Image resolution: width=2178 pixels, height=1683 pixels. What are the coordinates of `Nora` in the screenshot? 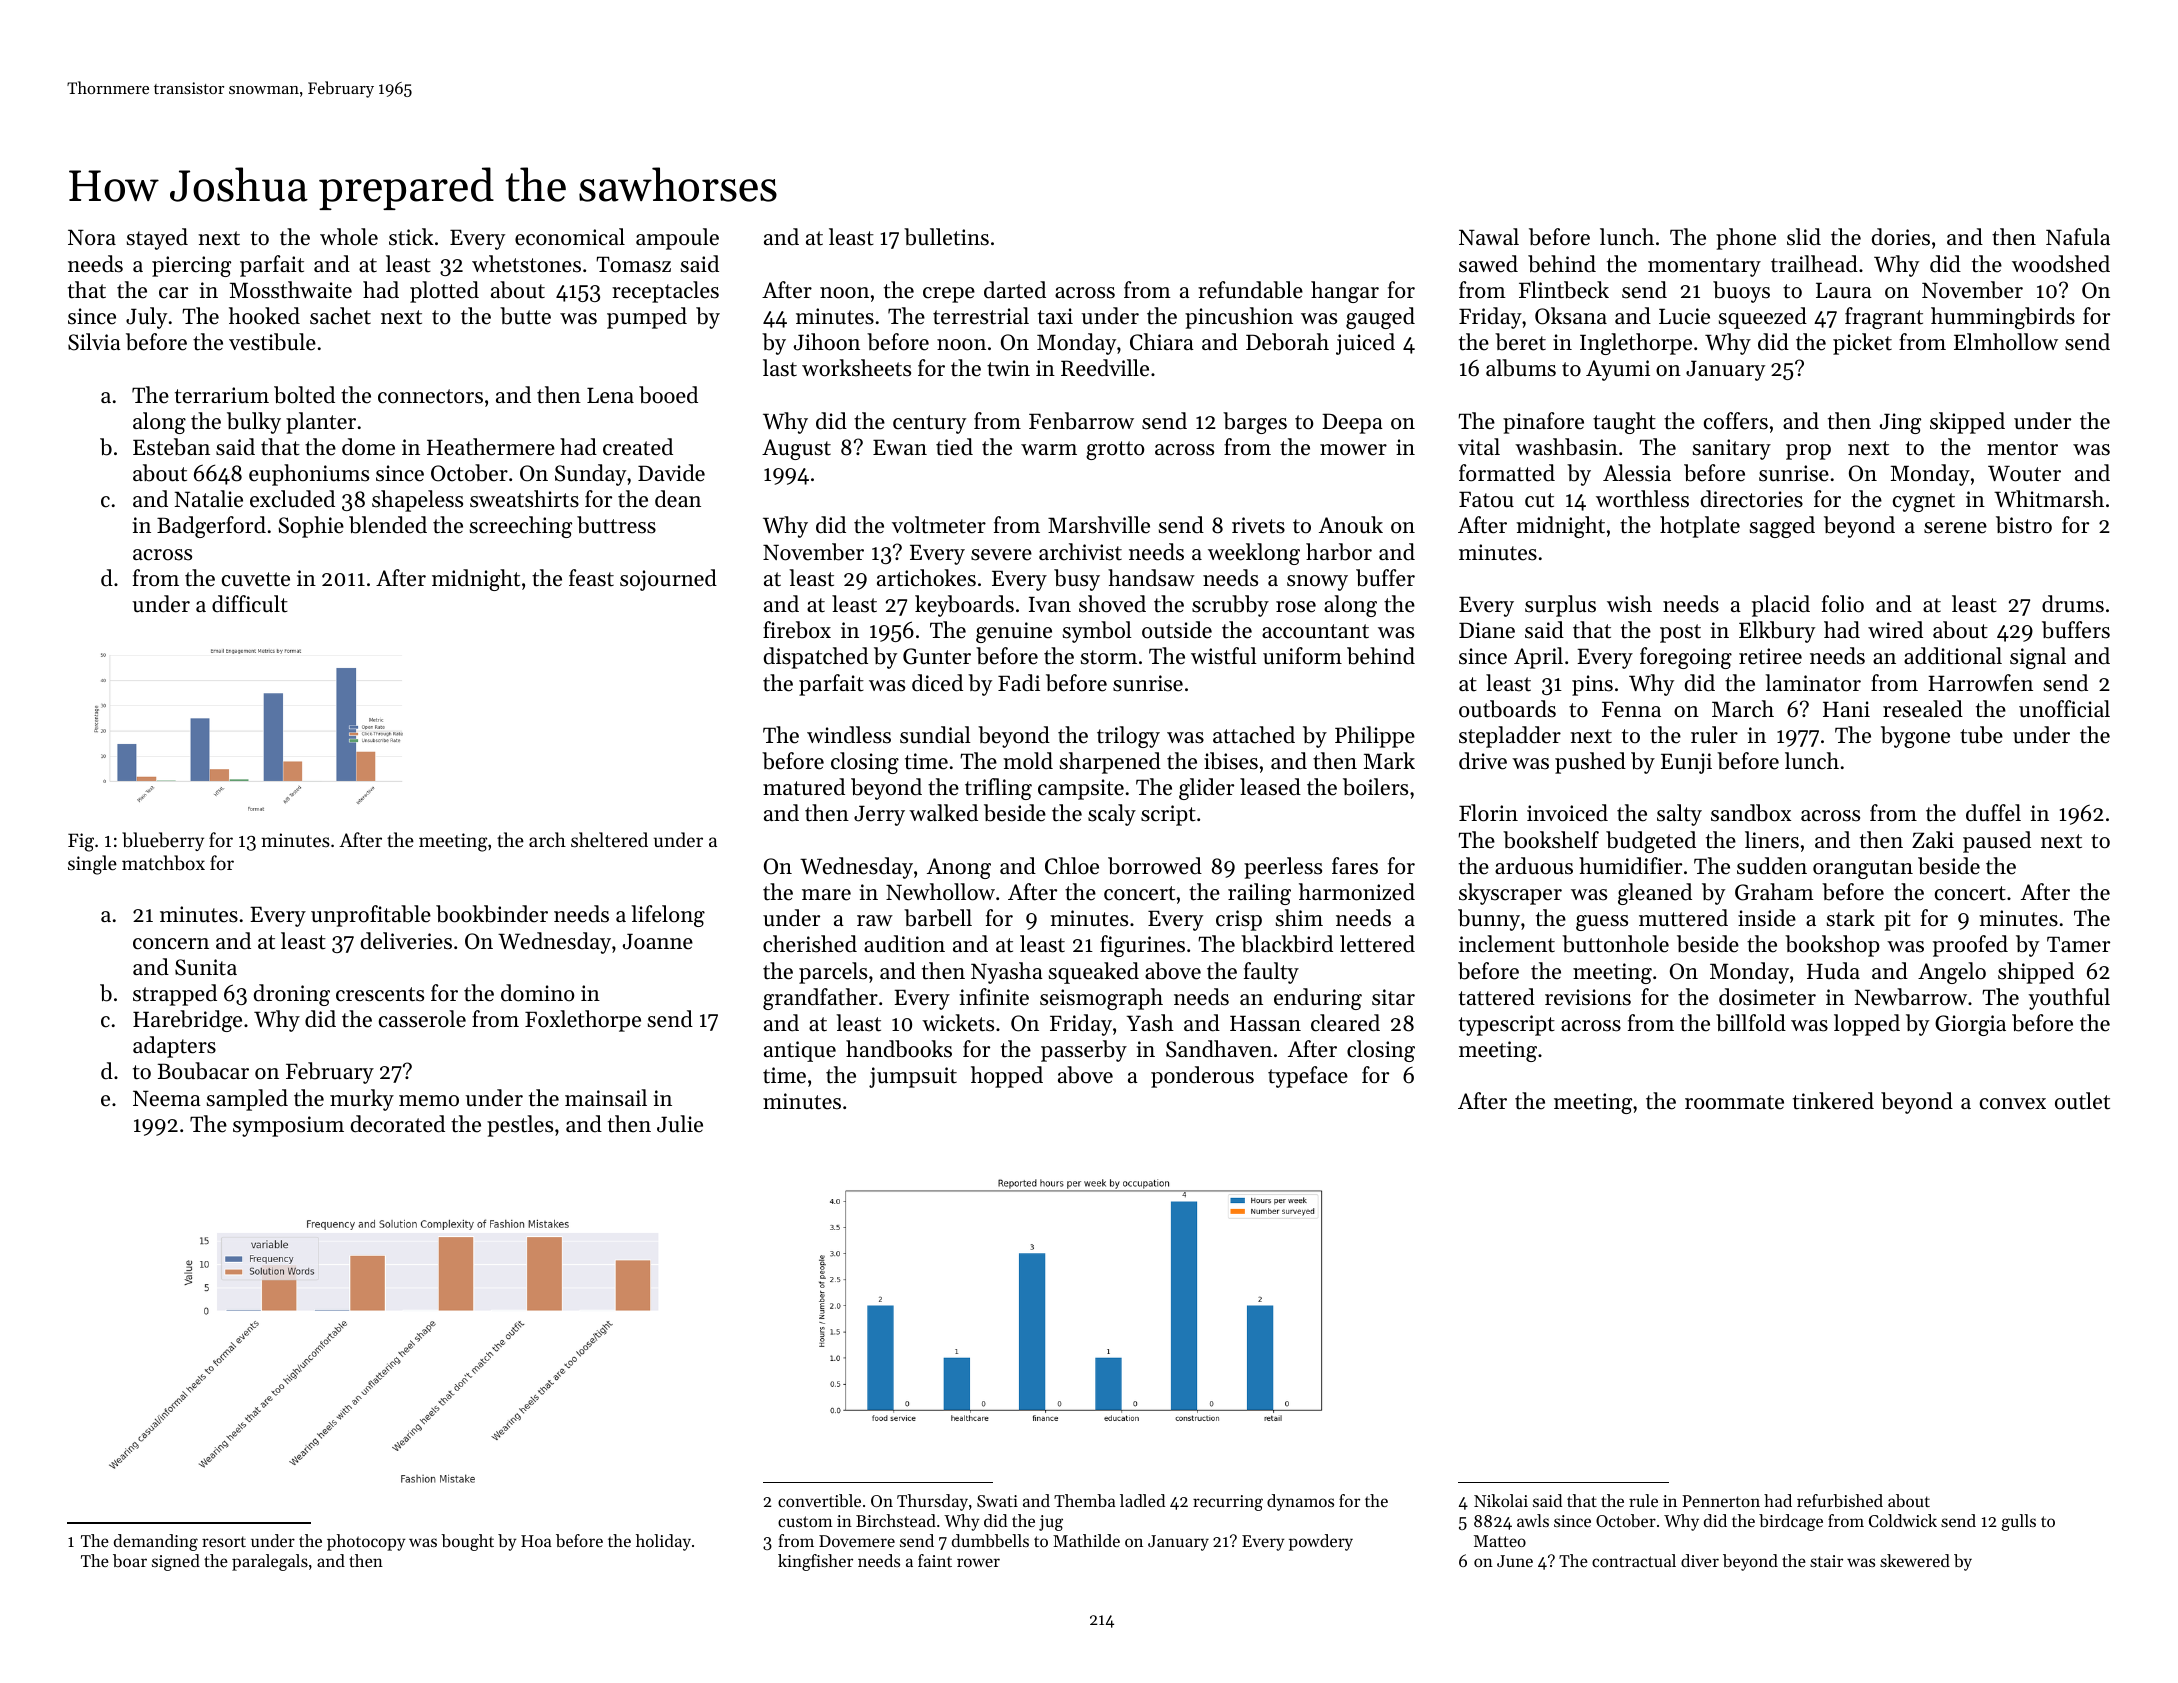 It's located at (92, 237).
